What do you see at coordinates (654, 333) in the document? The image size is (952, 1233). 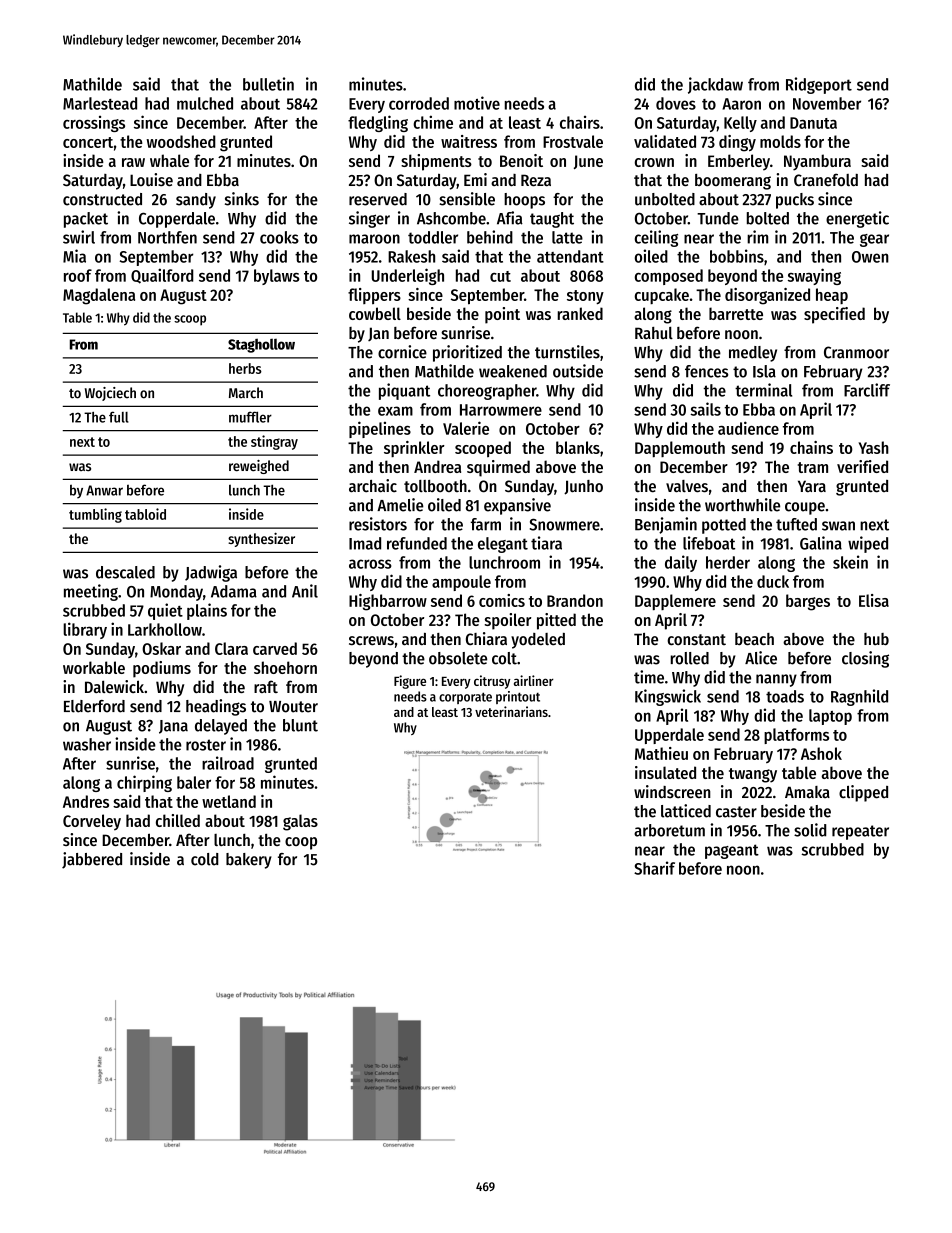 I see `Rahul` at bounding box center [654, 333].
